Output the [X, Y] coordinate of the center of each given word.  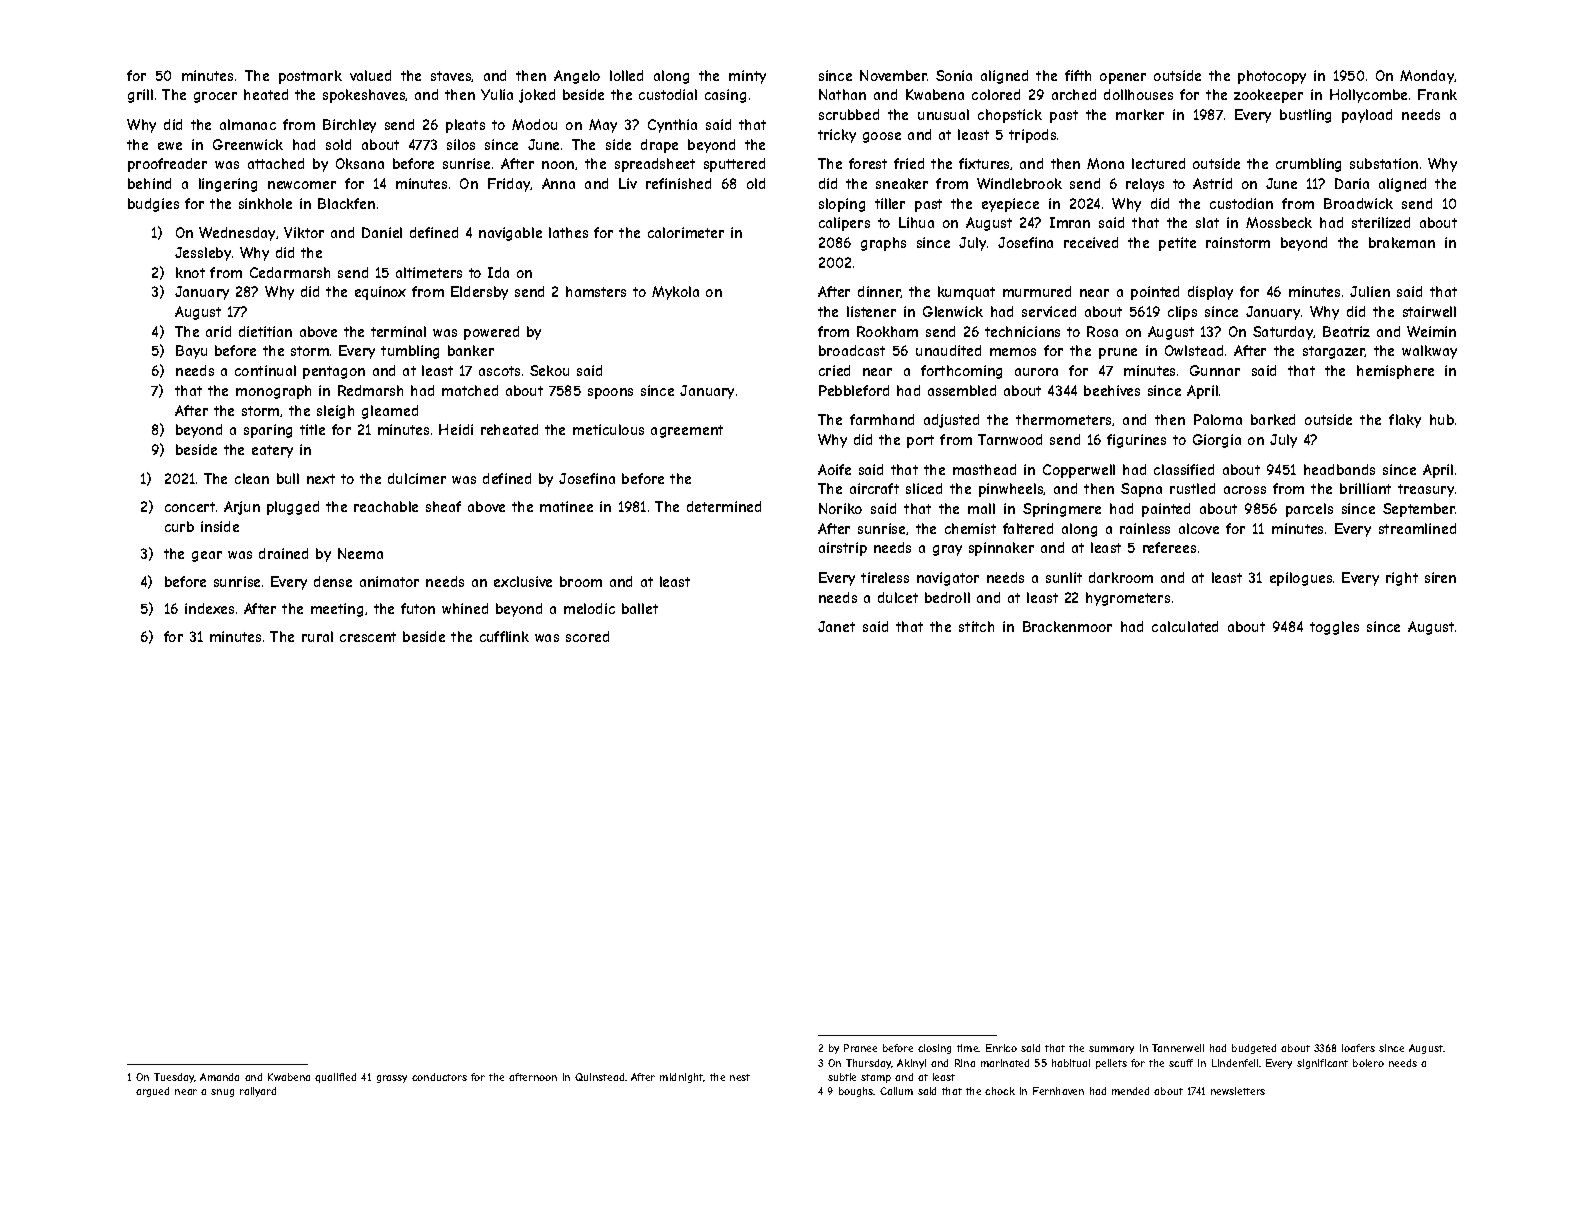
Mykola [675, 293]
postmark [310, 77]
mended [1130, 1091]
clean [252, 478]
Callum [896, 1091]
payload [1367, 116]
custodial [668, 94]
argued [152, 1092]
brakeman [1402, 242]
